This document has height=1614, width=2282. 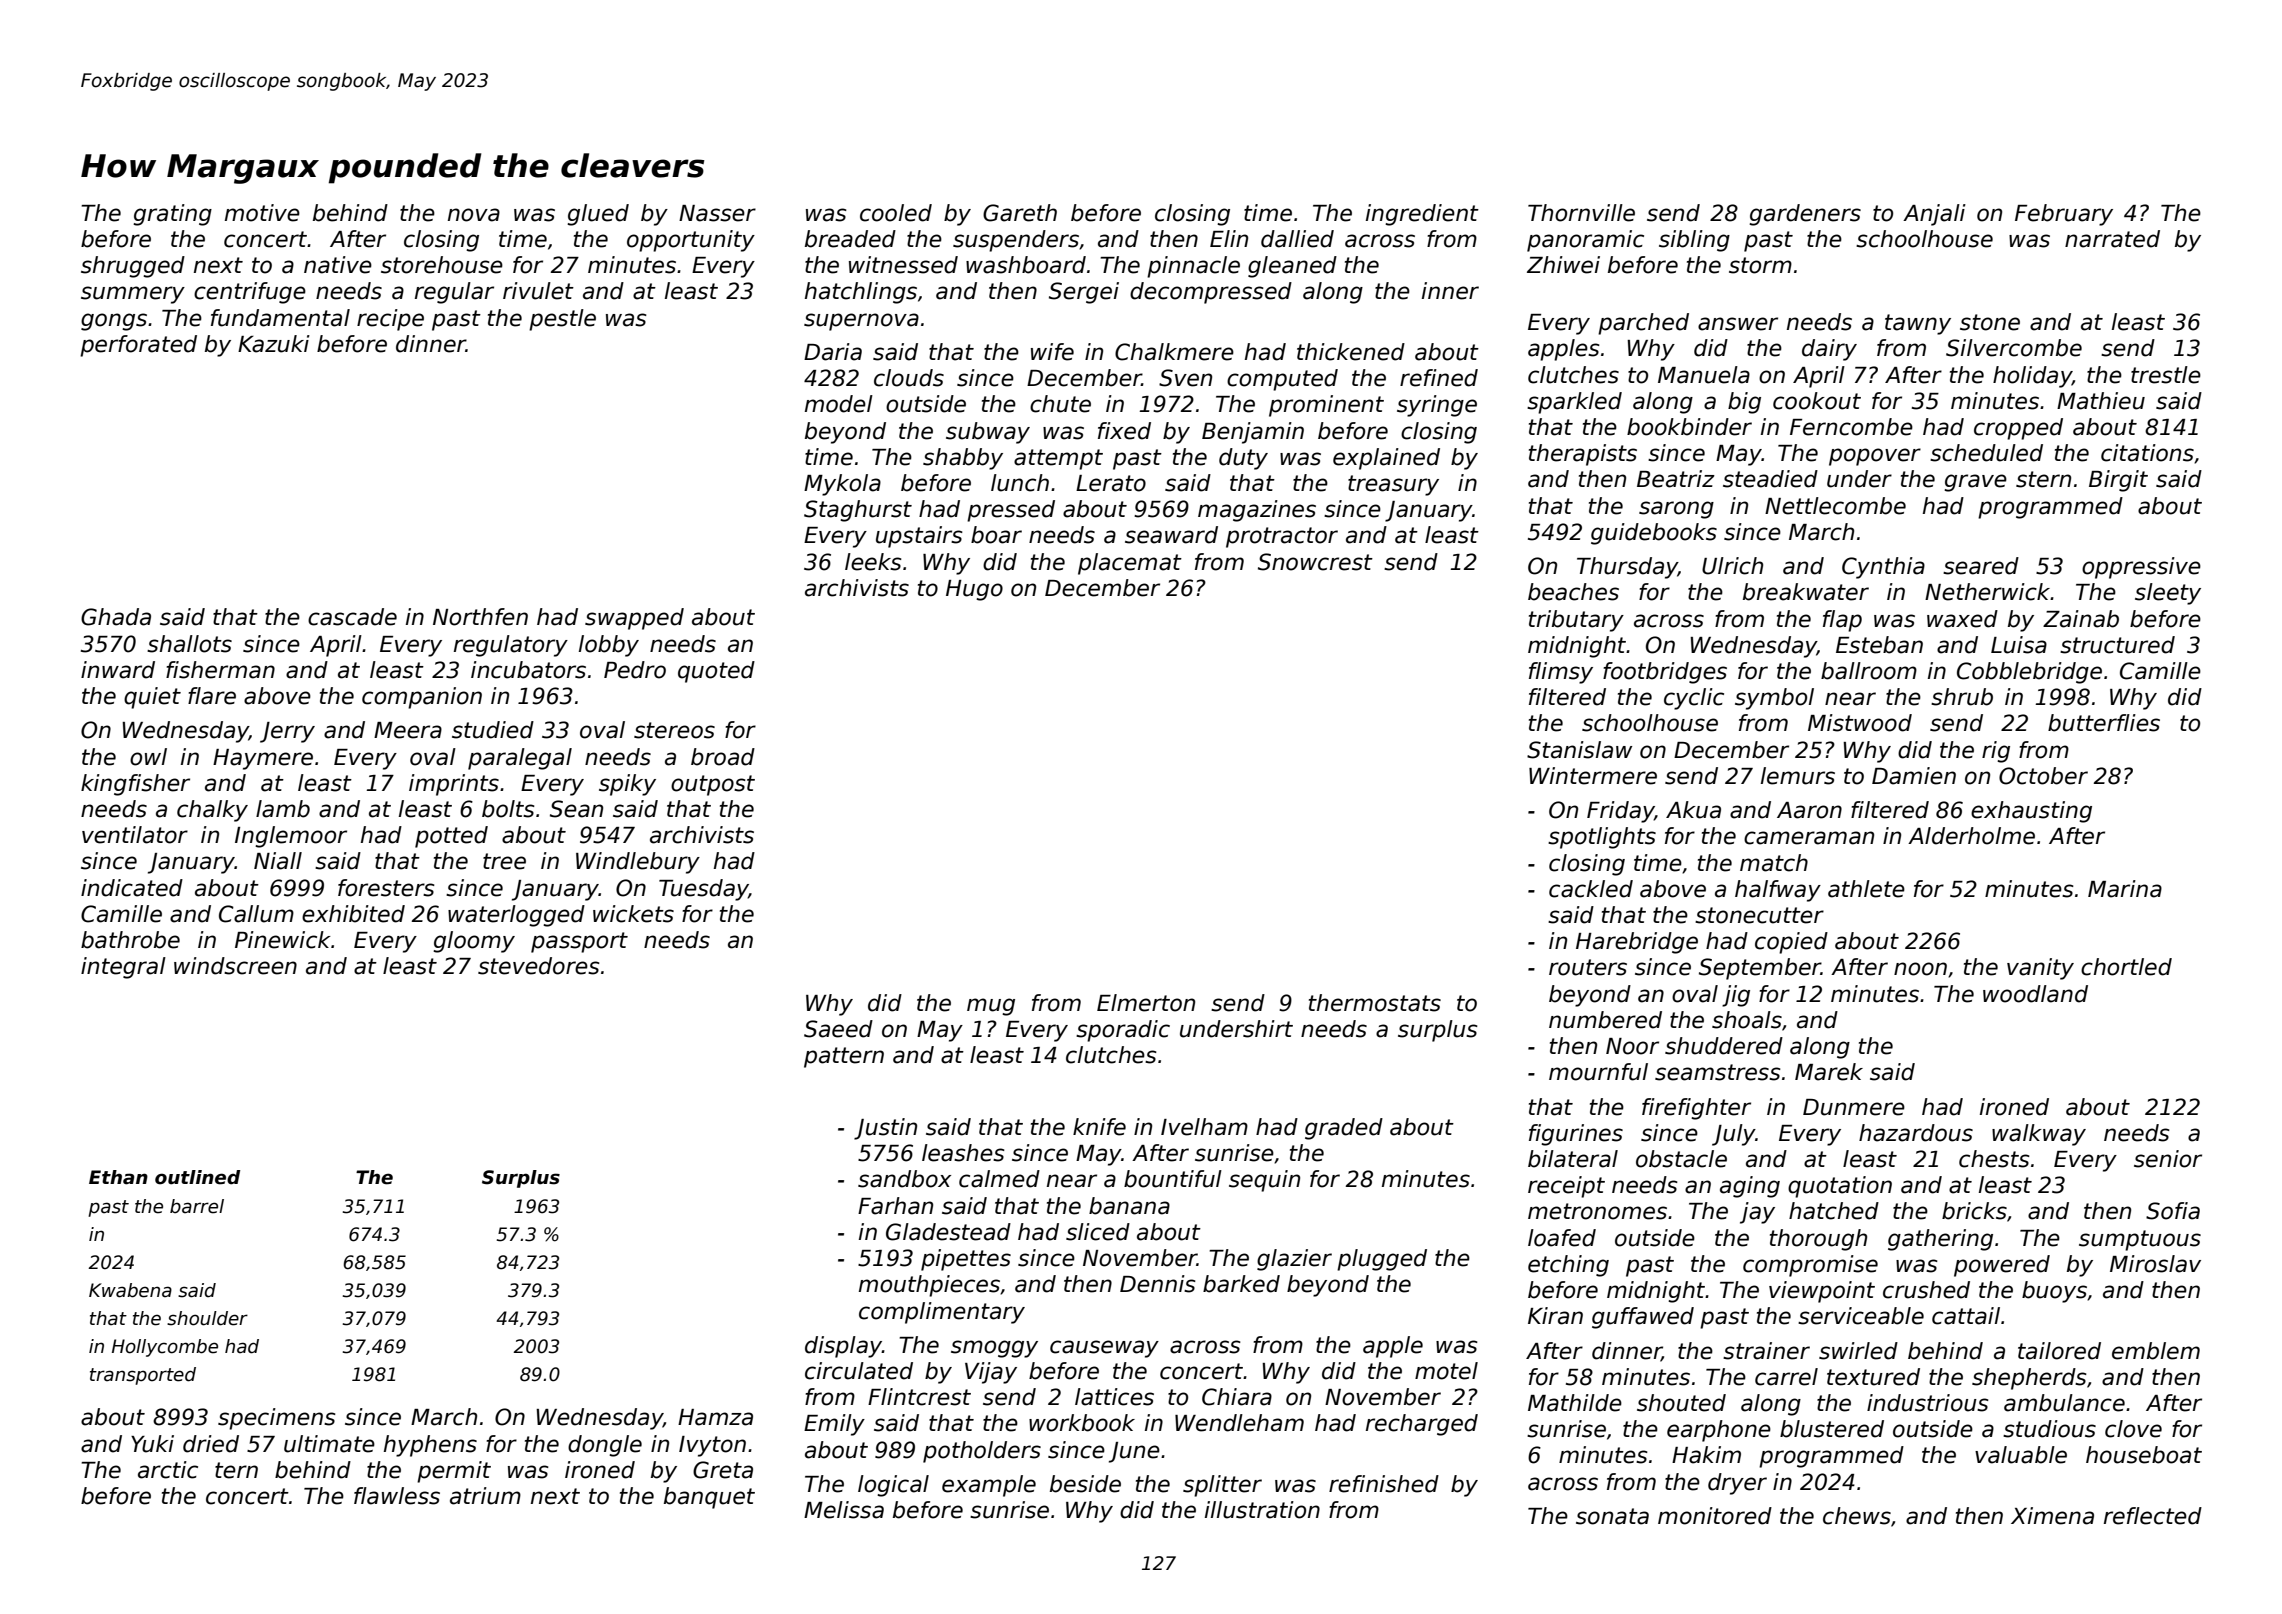 I want to click on Lerato, so click(x=1111, y=483).
